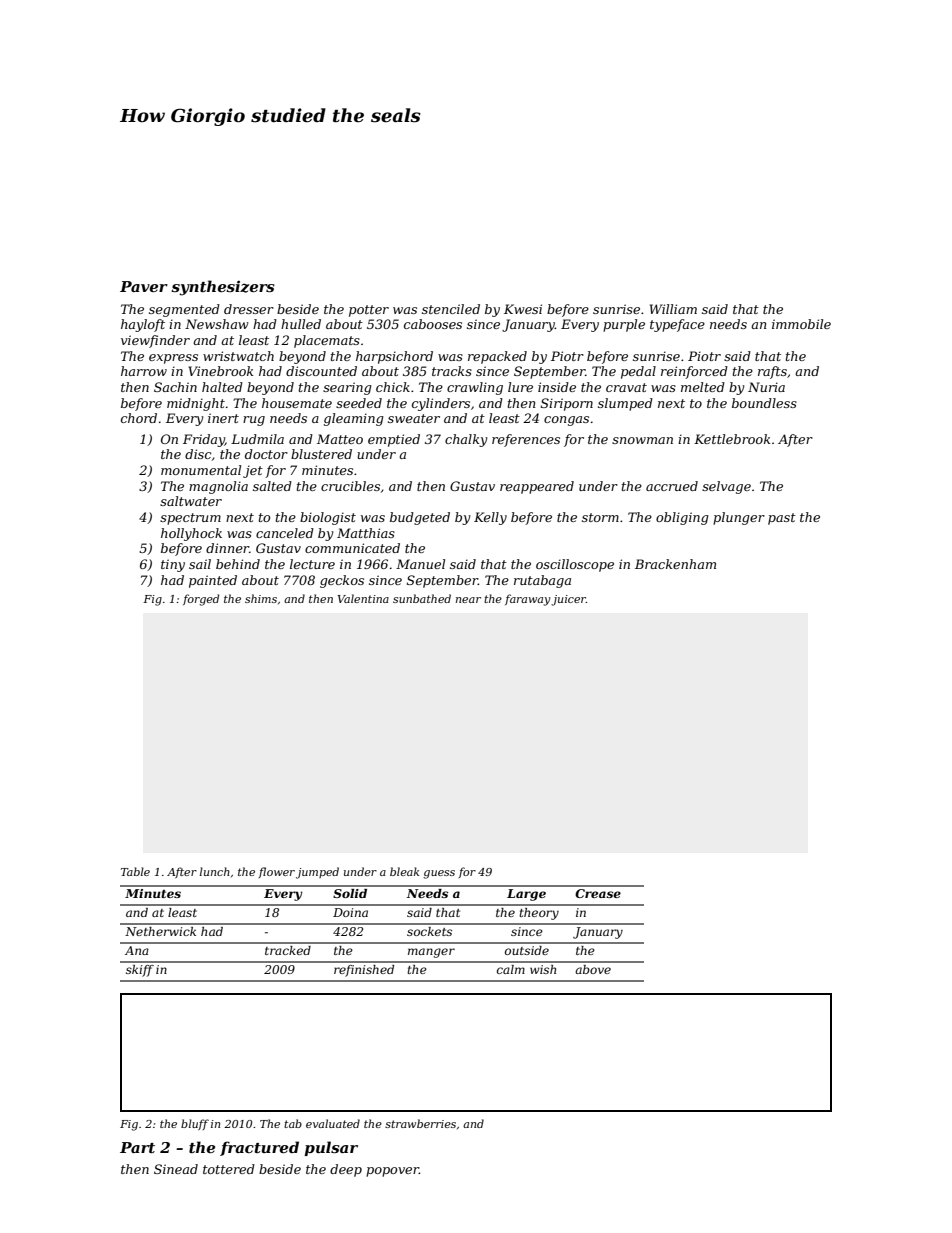 The width and height of the screenshot is (952, 1233). I want to click on juicer, so click(568, 600).
